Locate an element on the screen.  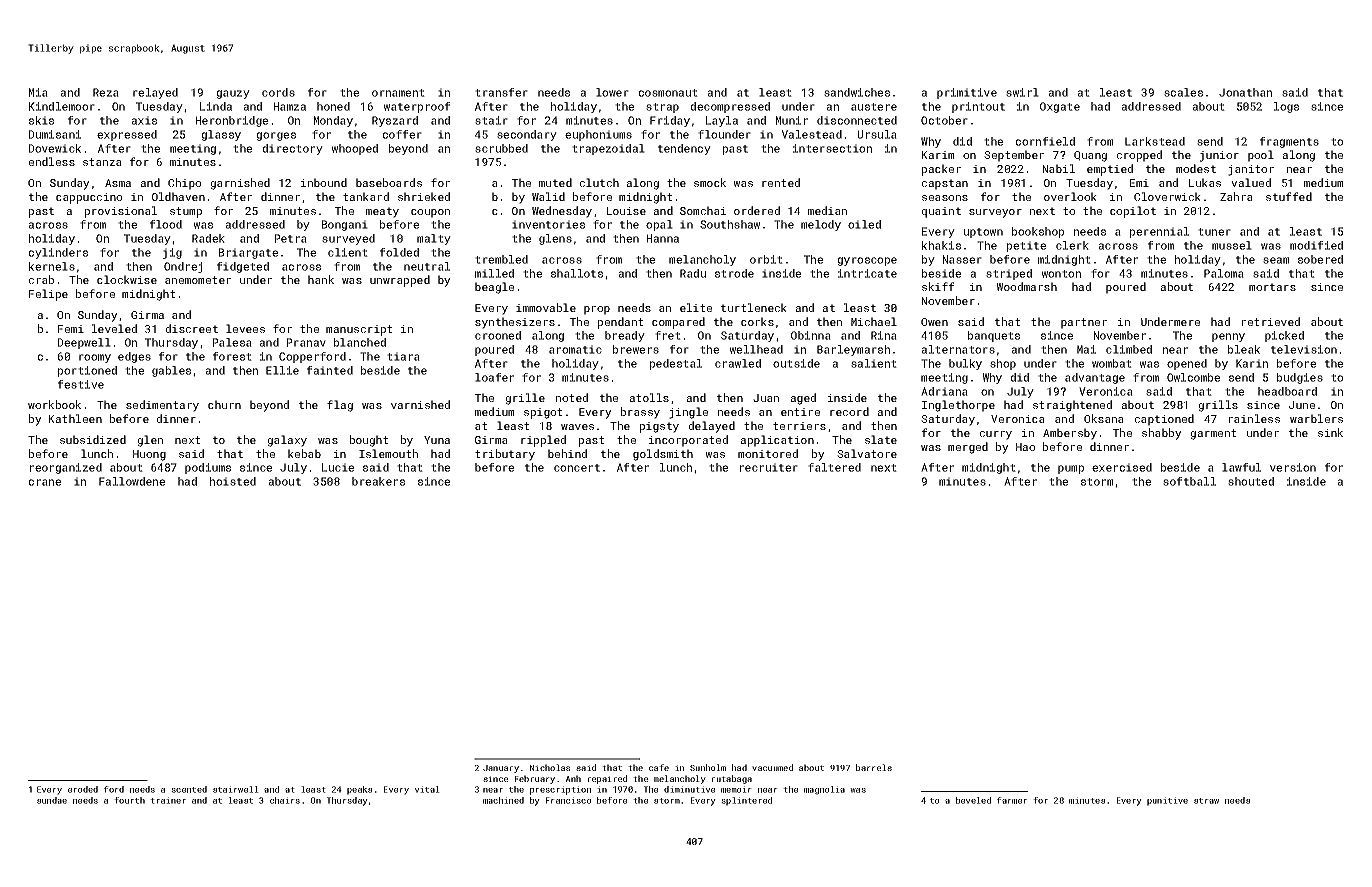
melody is located at coordinates (821, 225).
